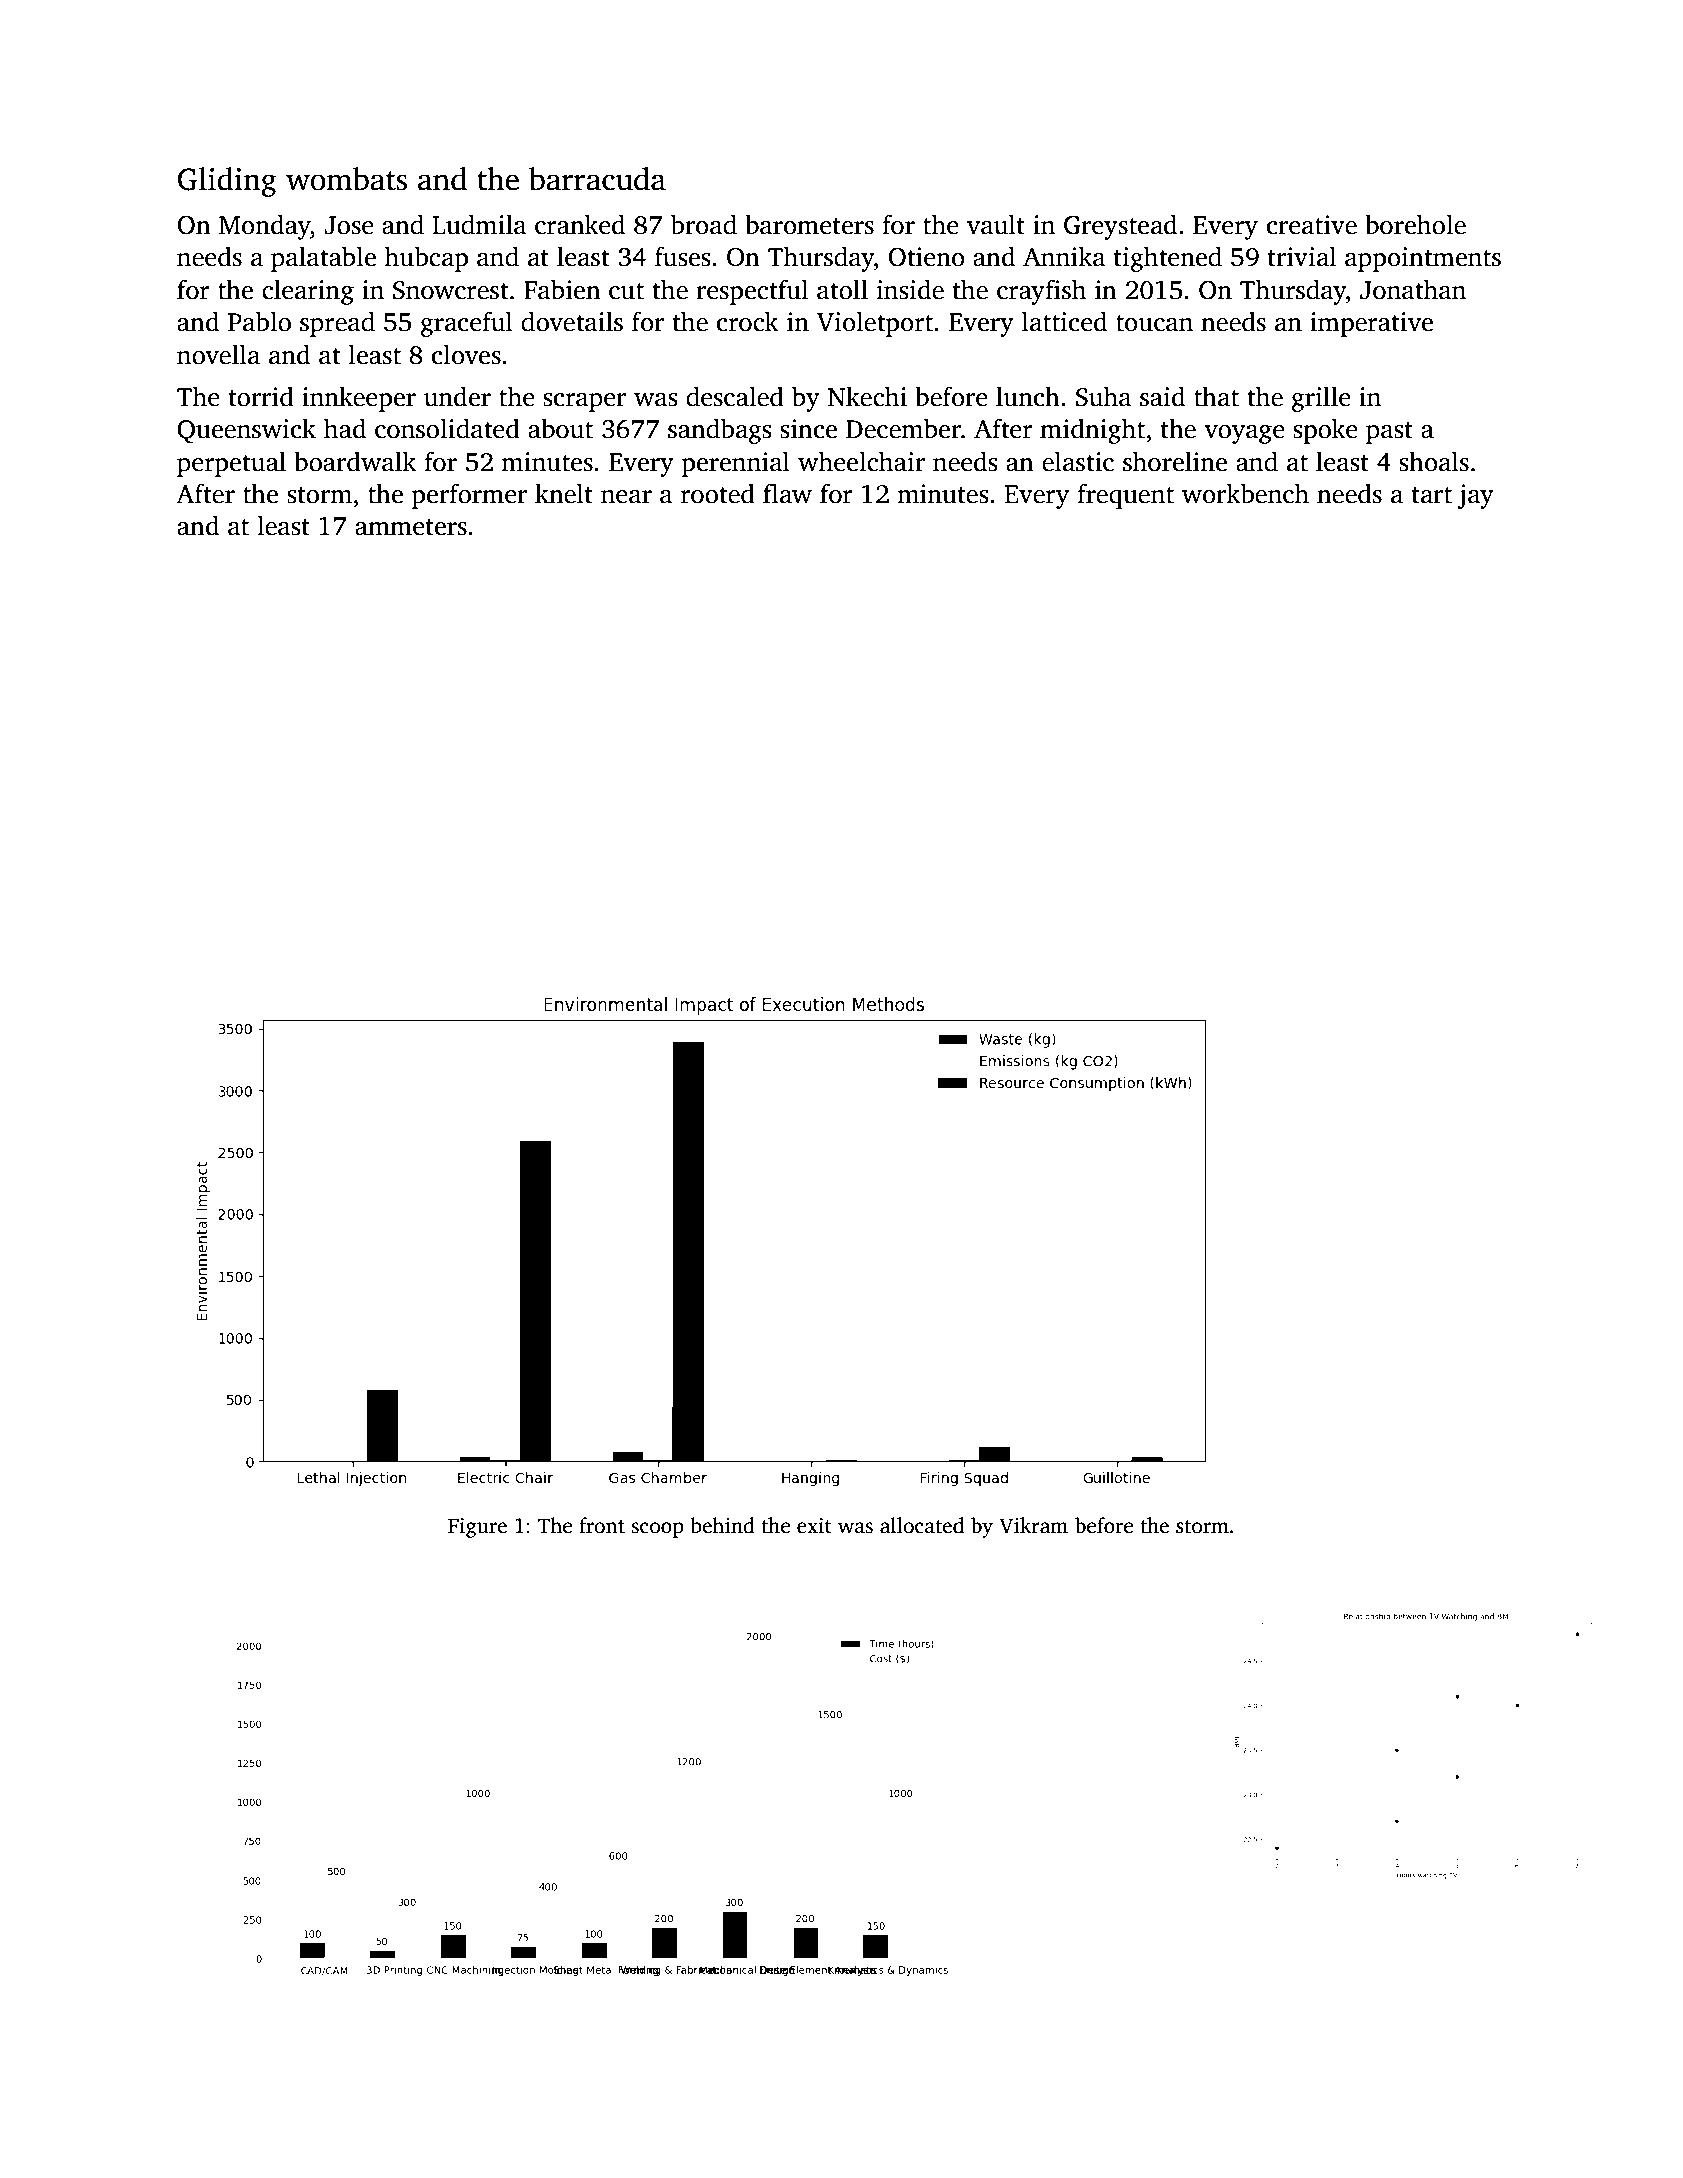 The width and height of the document is (1683, 2178). Describe the element at coordinates (323, 259) in the document. I see `palatable` at that location.
